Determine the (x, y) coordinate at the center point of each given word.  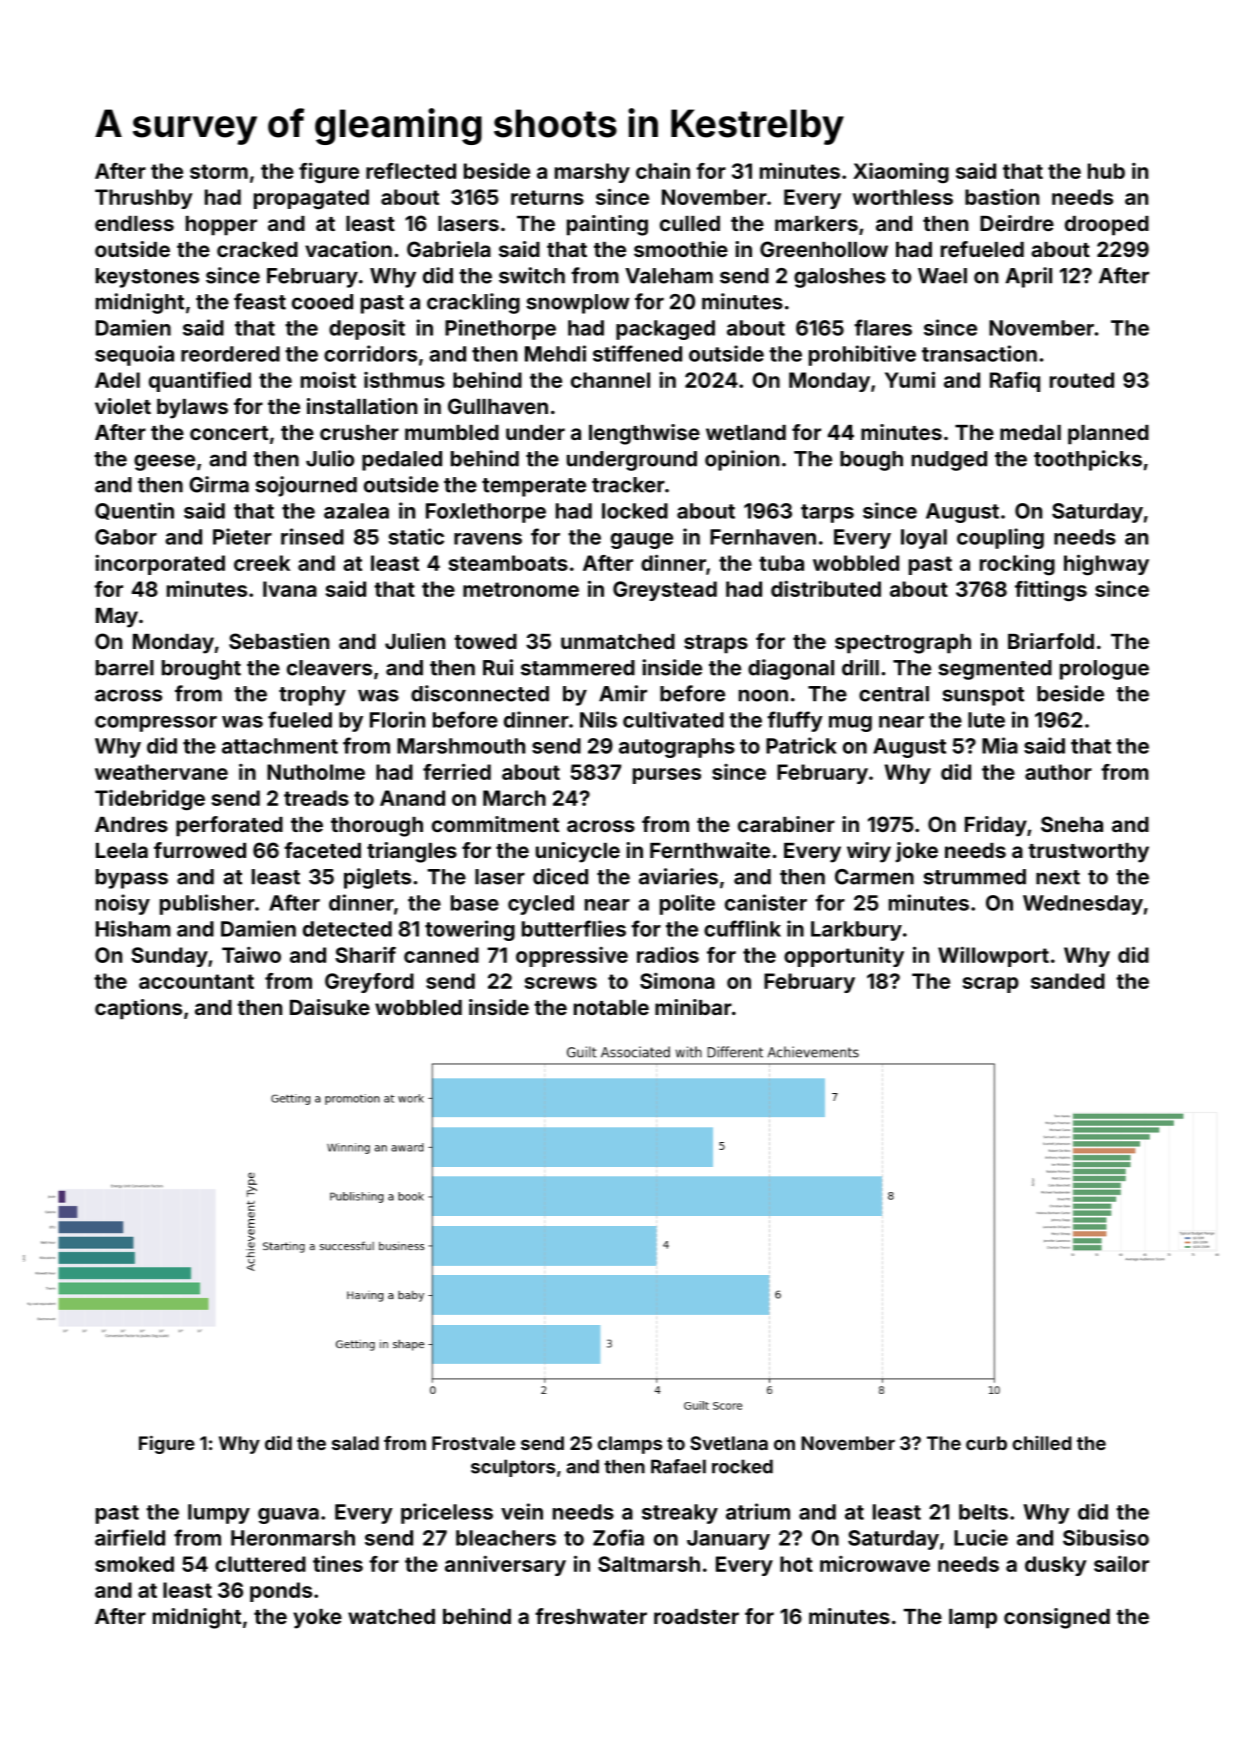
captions (138, 1009)
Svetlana (729, 1443)
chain (663, 170)
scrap (991, 985)
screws (561, 983)
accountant (196, 981)
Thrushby (143, 199)
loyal (924, 539)
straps (716, 644)
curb (986, 1443)
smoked (134, 1564)
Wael (942, 276)
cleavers (329, 668)
